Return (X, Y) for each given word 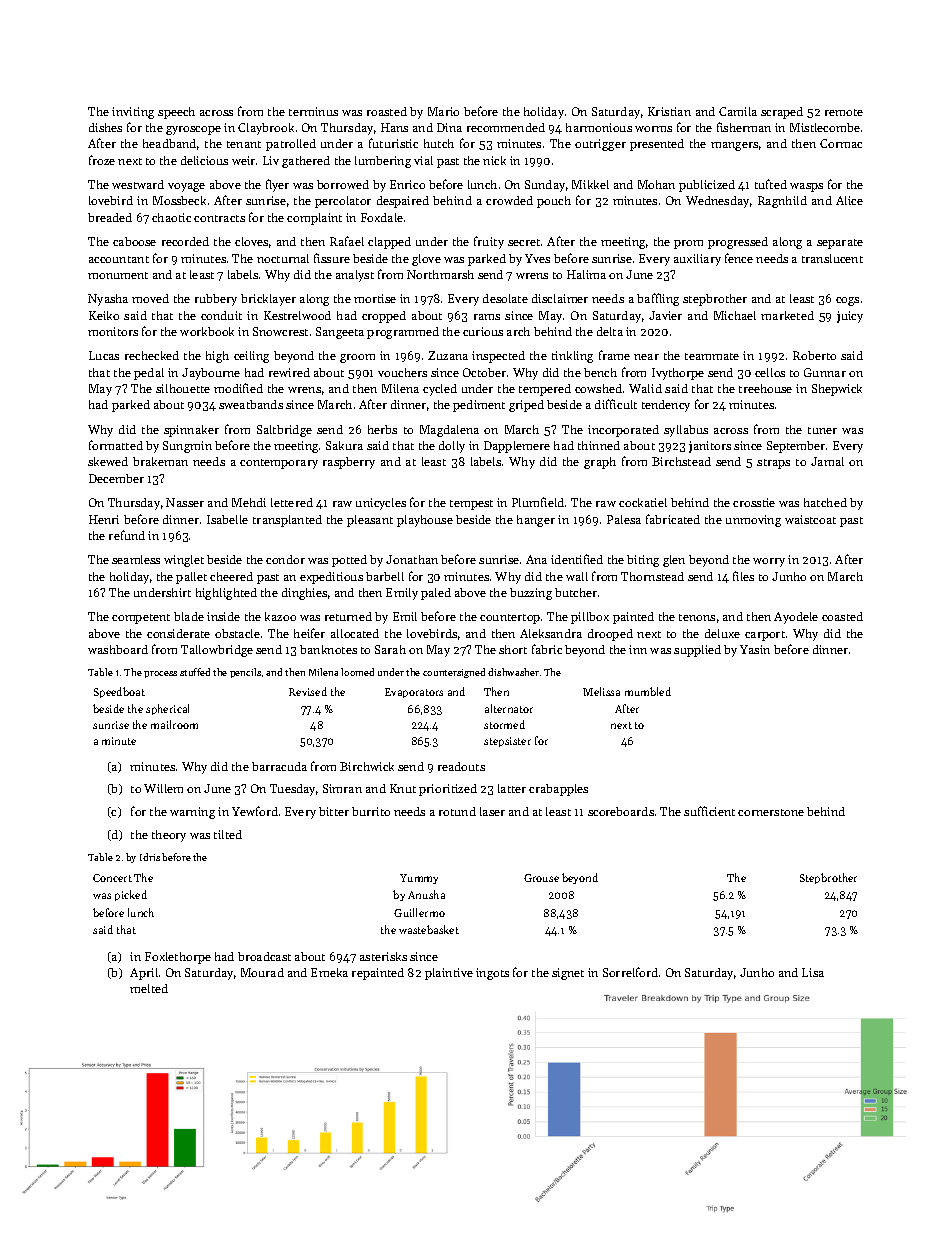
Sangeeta (340, 333)
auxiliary (697, 260)
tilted (228, 834)
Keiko (104, 315)
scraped (782, 113)
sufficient (709, 811)
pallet (191, 578)
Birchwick (367, 766)
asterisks (383, 956)
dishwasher (513, 672)
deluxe (722, 633)
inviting (133, 113)
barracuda (279, 766)
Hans (394, 127)
